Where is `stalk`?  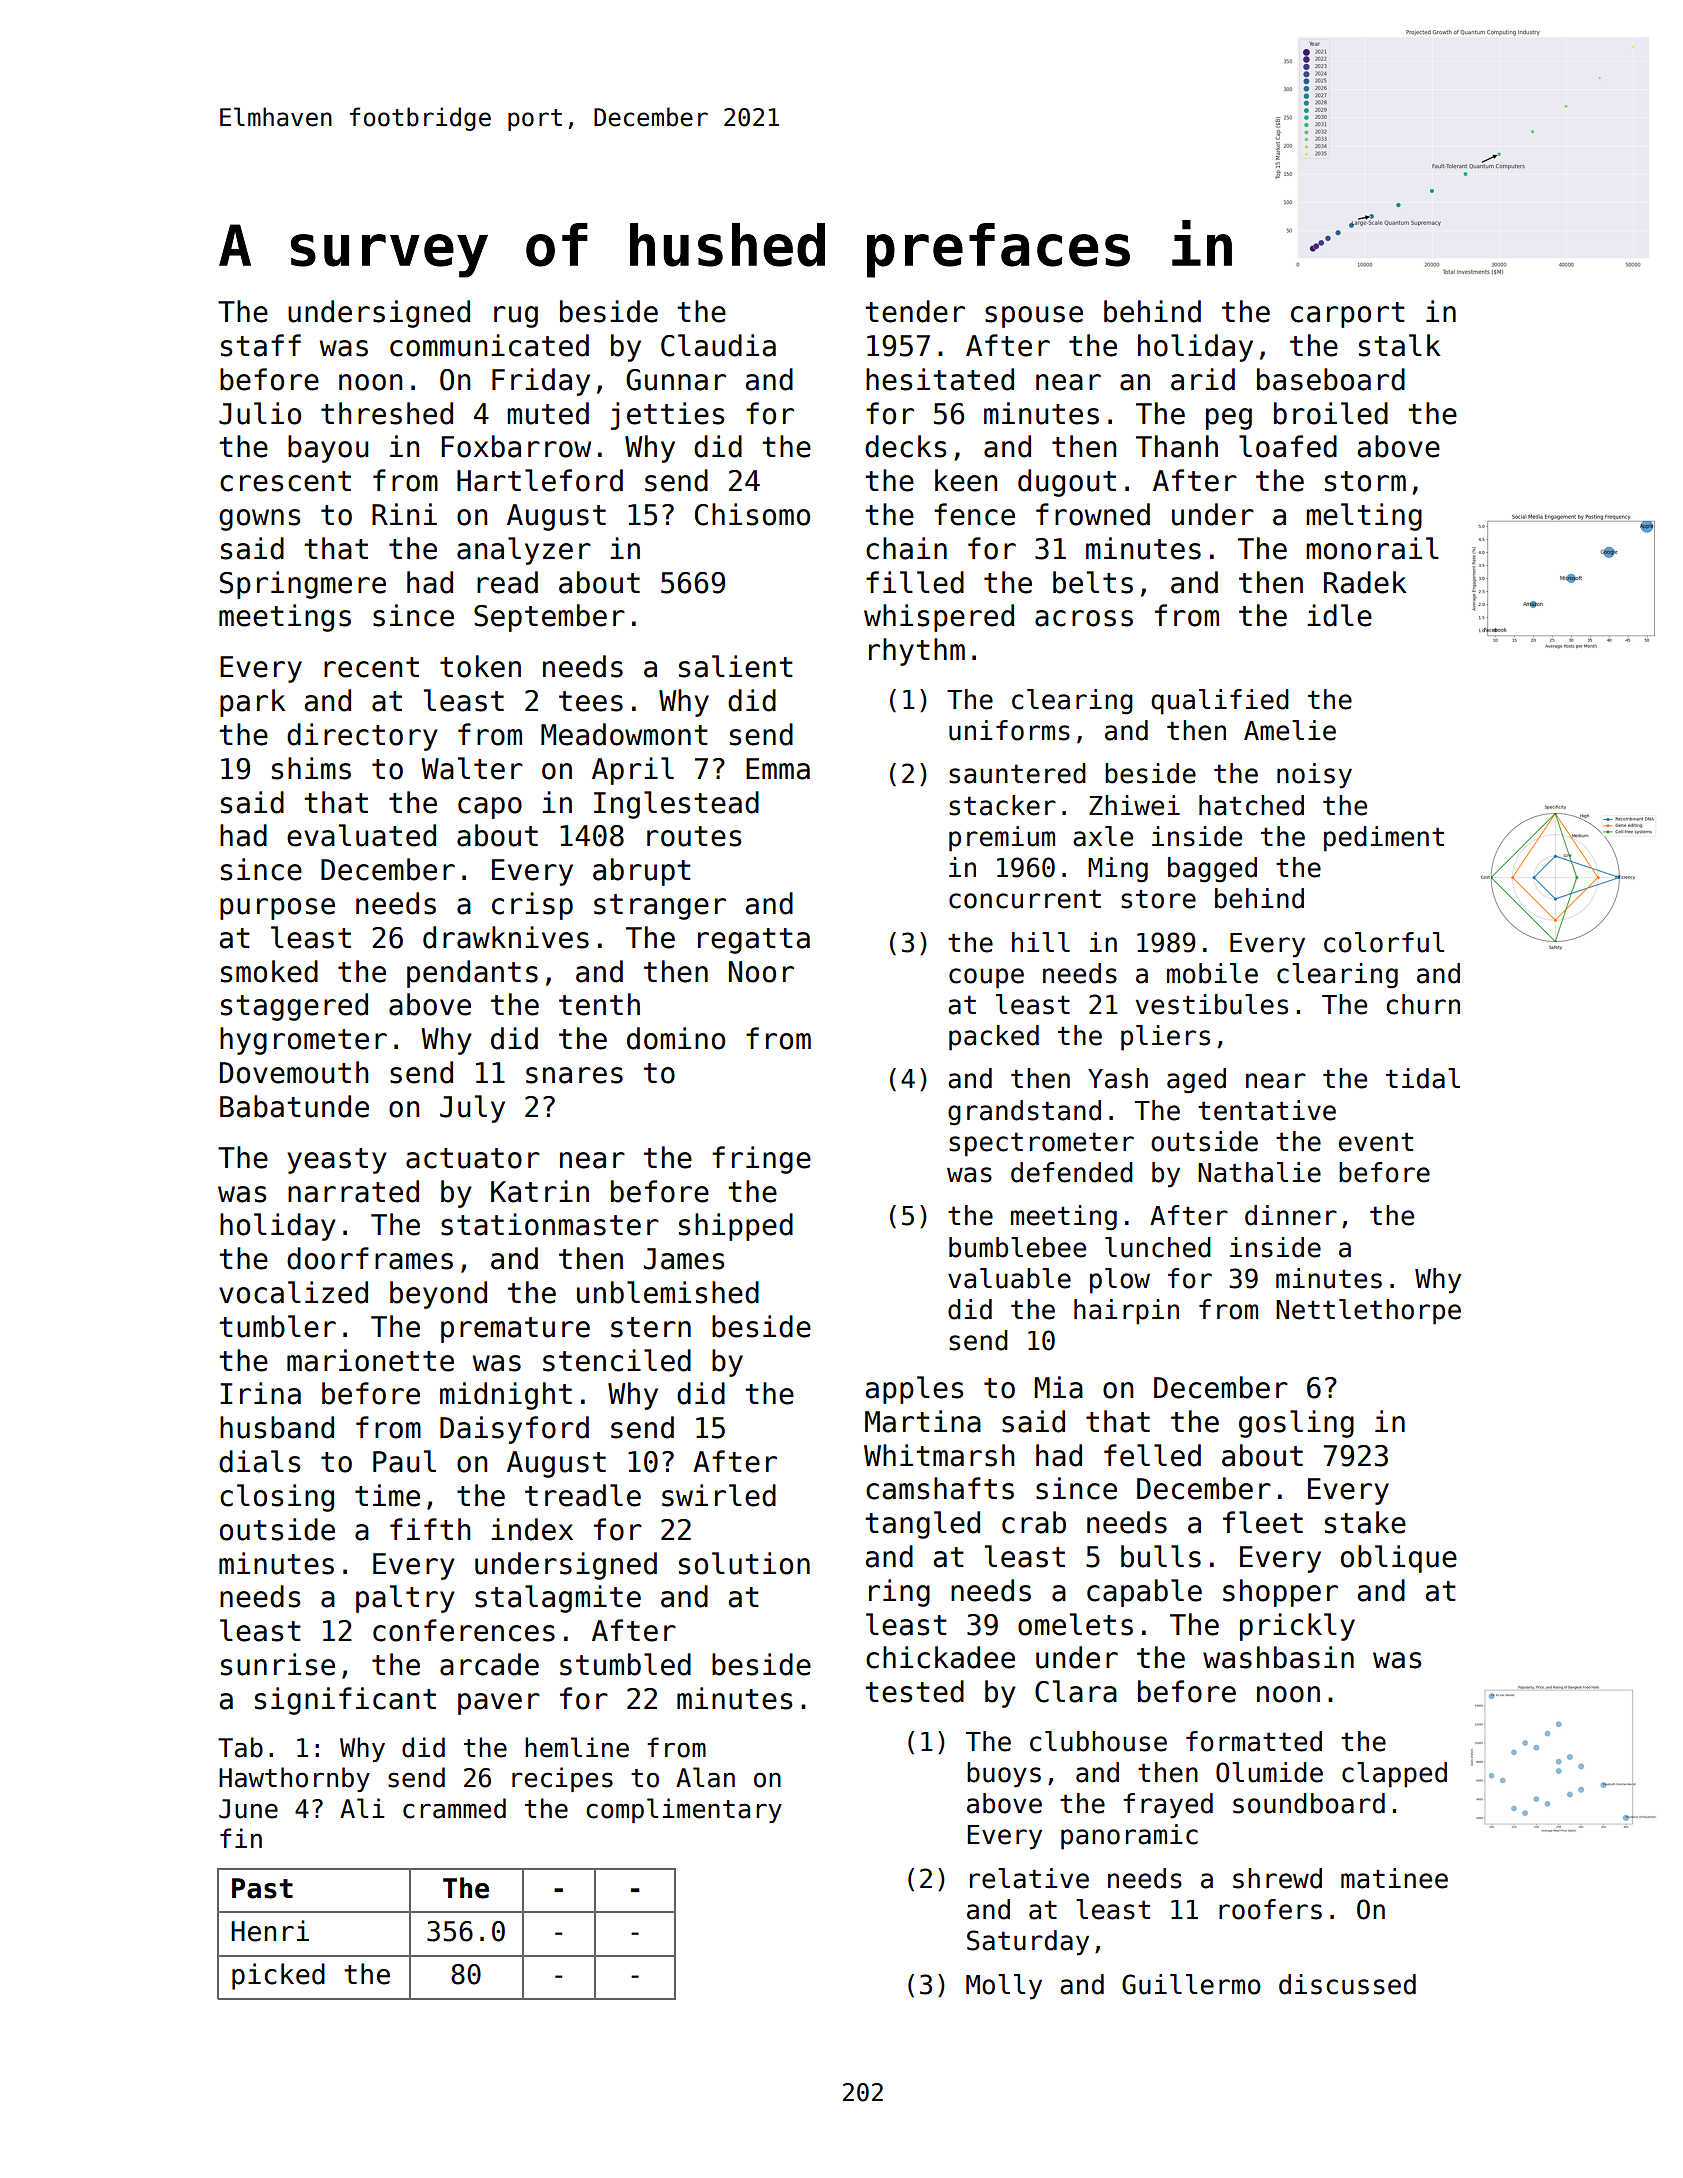 stalk is located at coordinates (1400, 345).
